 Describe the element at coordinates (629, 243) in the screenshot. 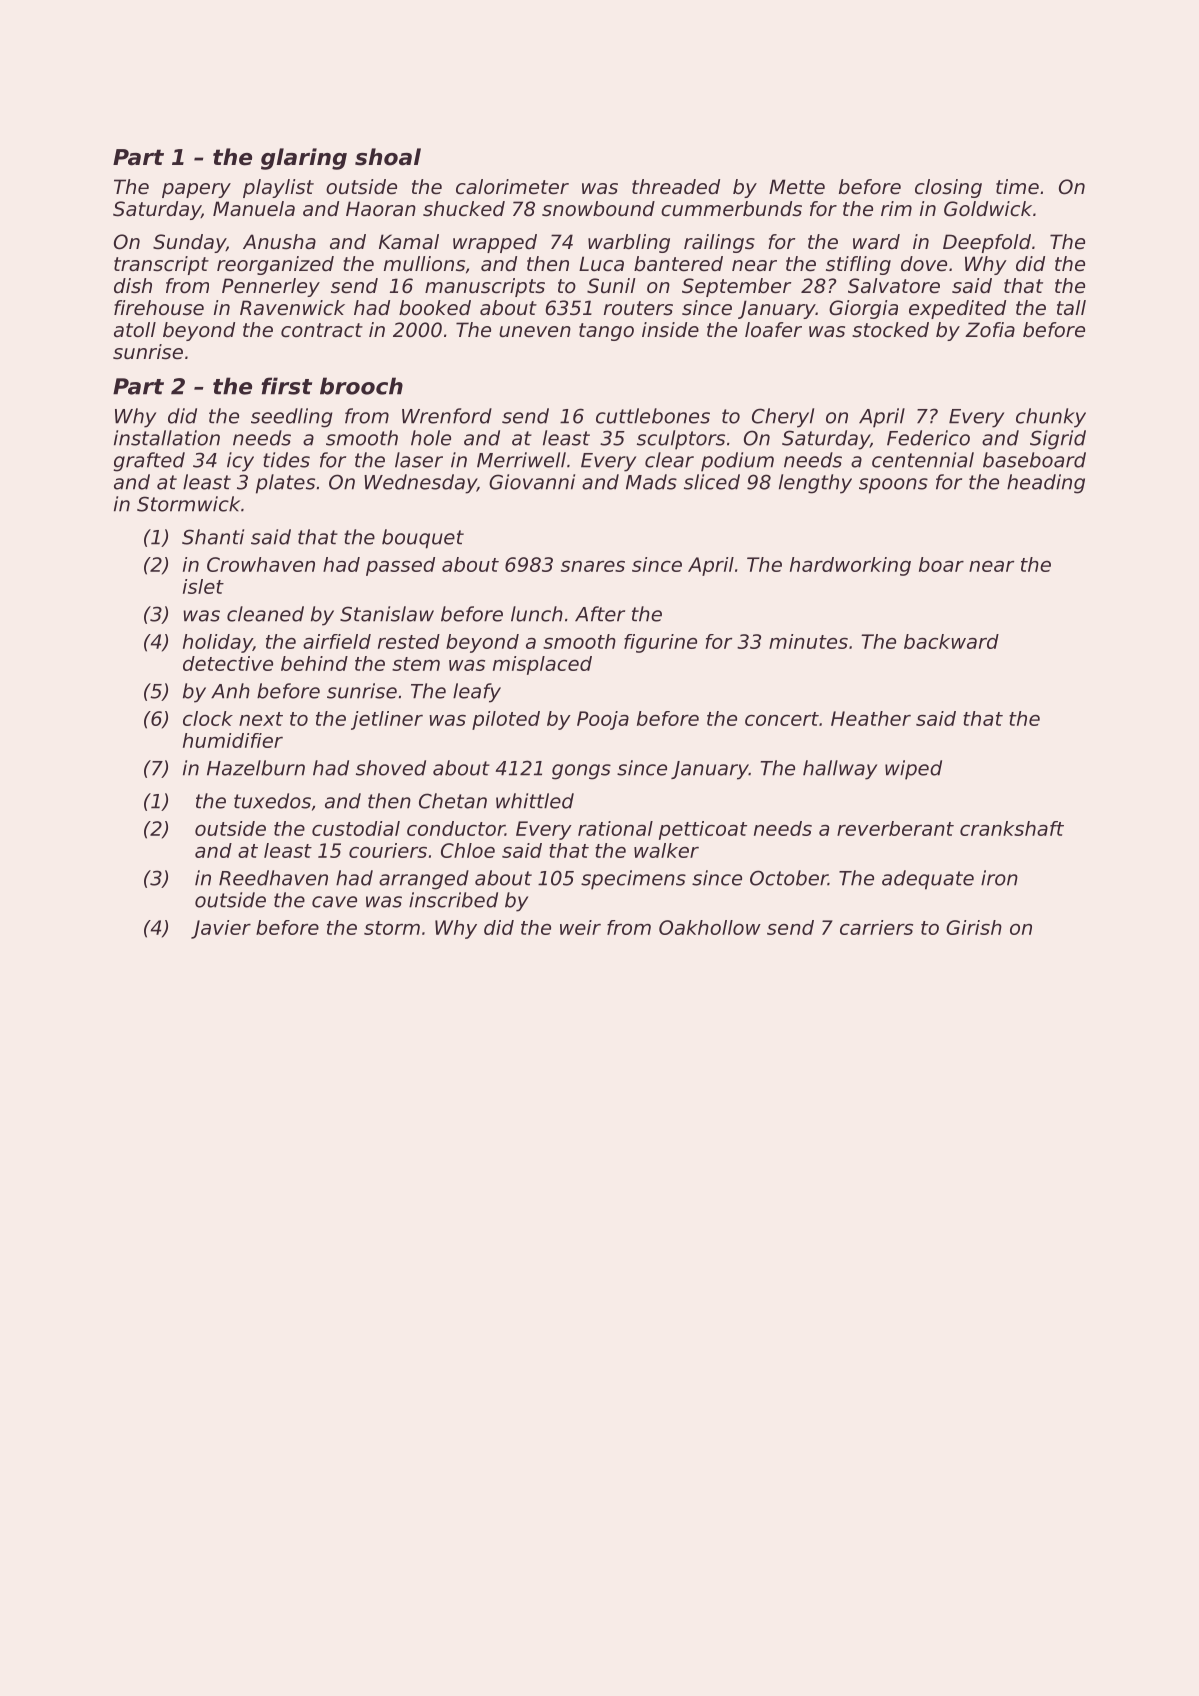

I see `warbling` at that location.
